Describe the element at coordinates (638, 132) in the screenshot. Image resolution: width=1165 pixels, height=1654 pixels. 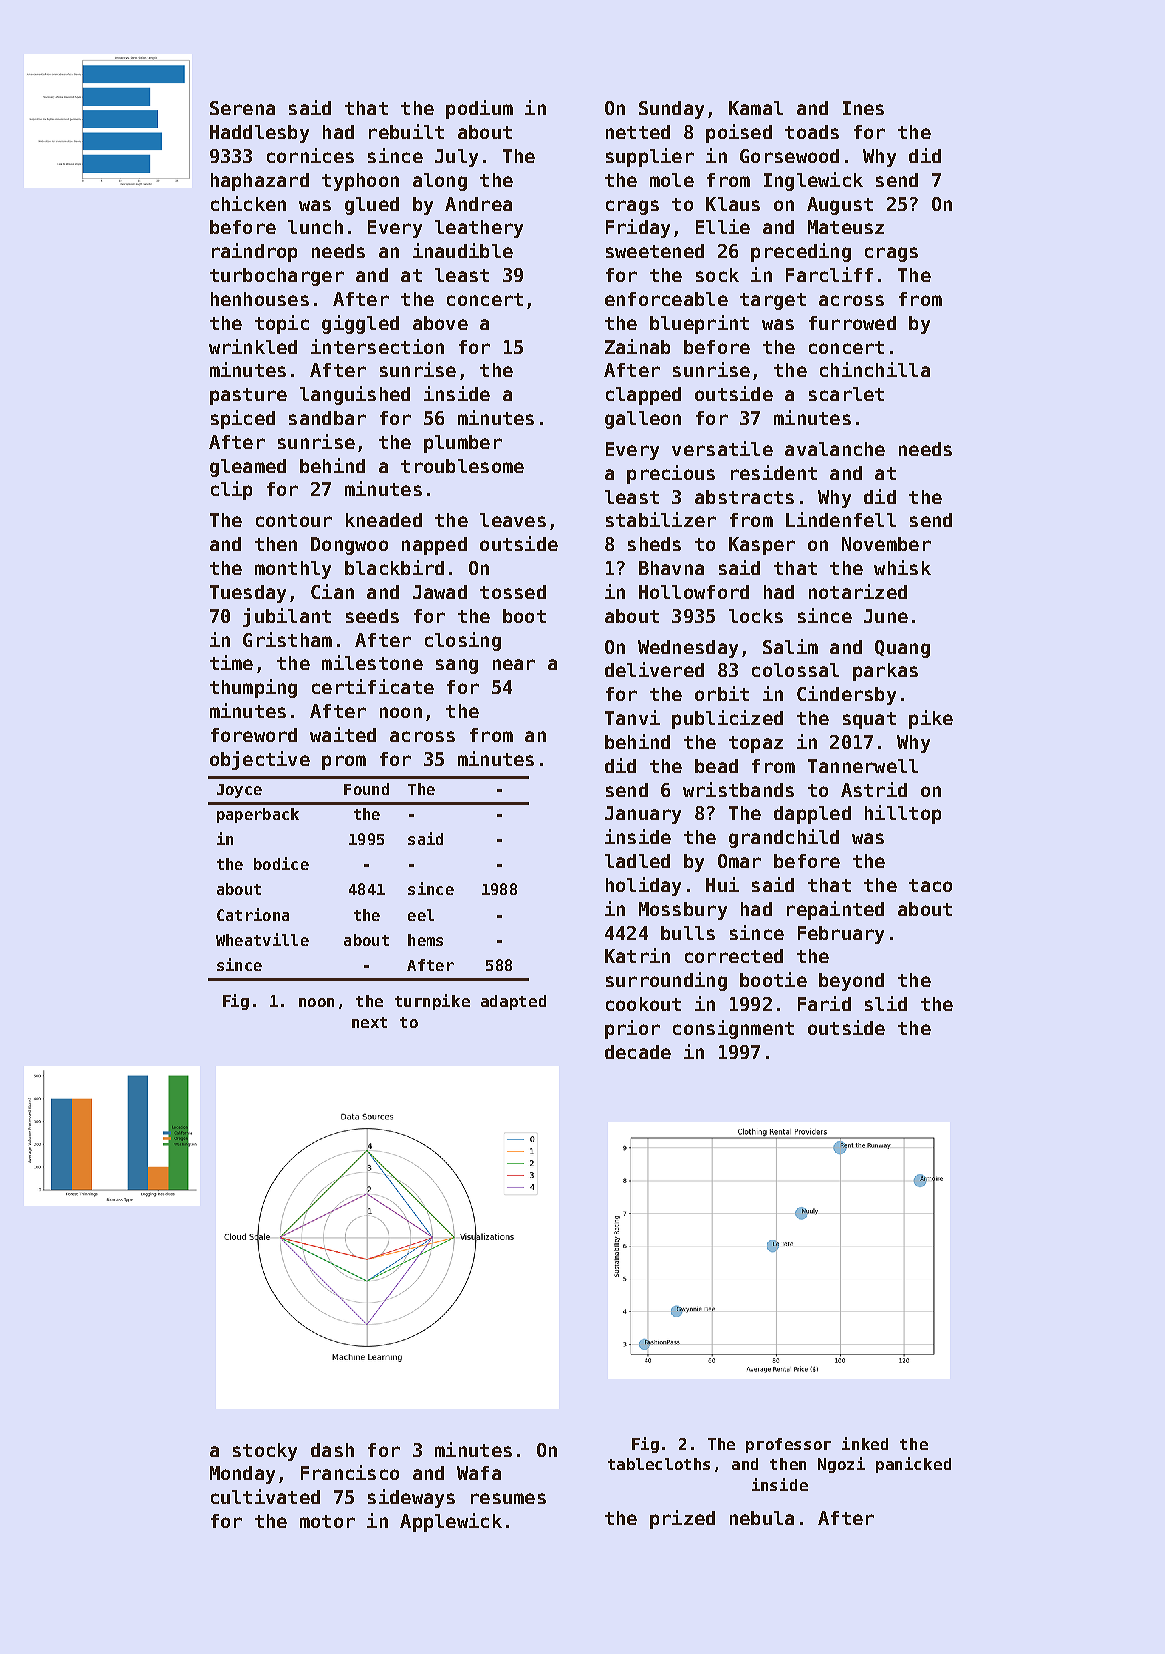
I see `netted` at that location.
